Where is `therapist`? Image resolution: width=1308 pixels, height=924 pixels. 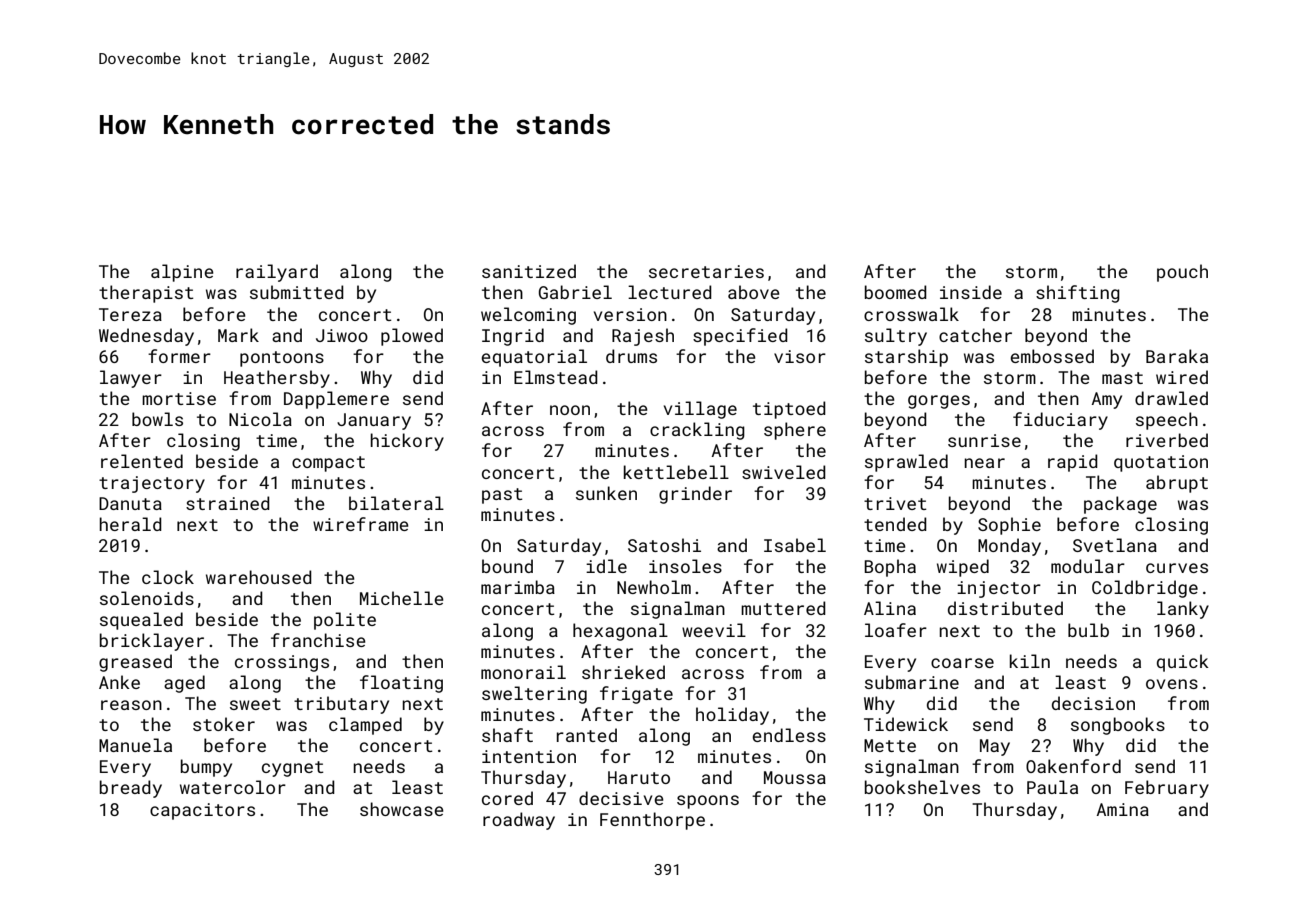
therapist is located at coordinates (146, 294).
